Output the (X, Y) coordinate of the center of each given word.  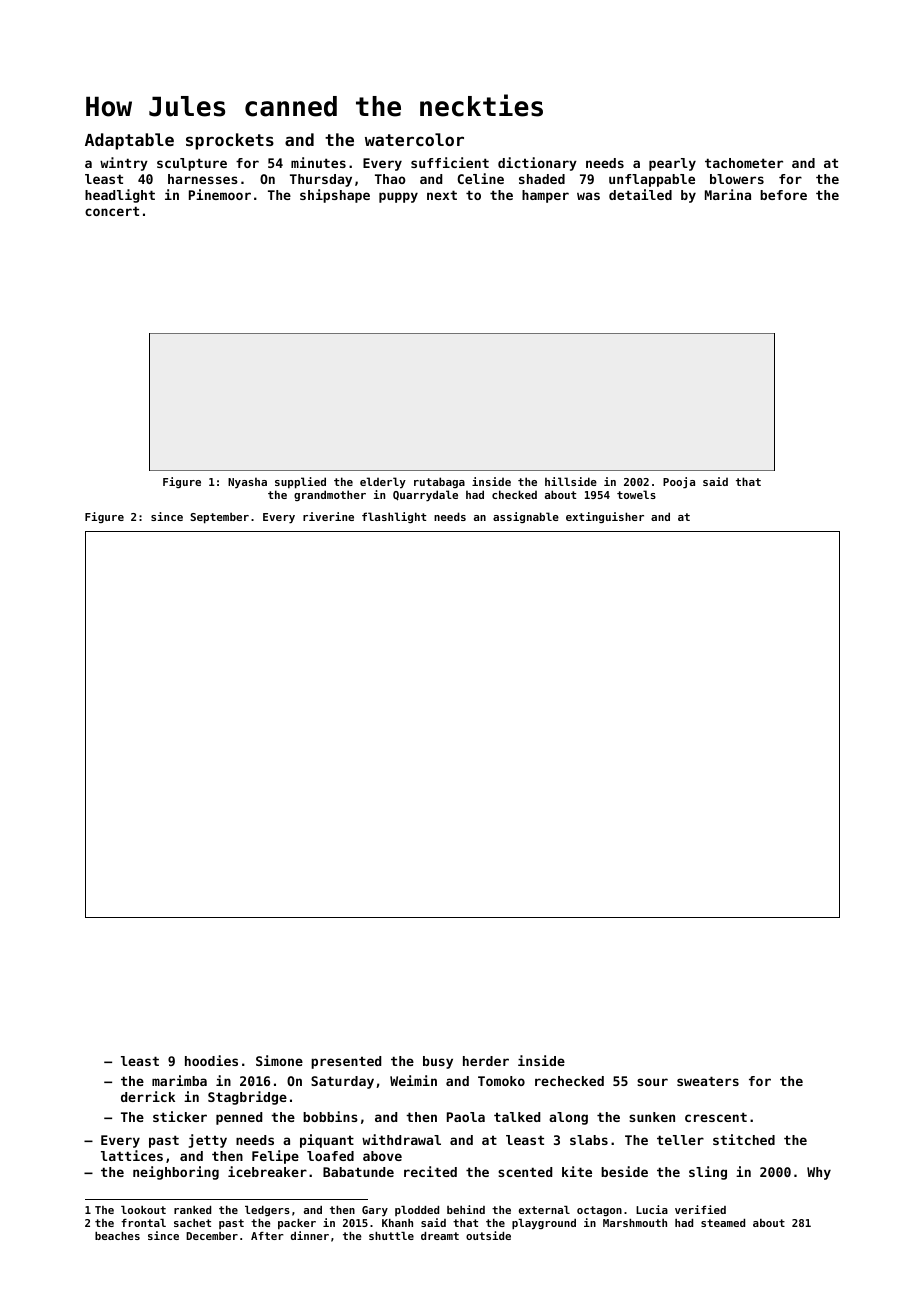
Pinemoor (220, 194)
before (783, 195)
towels (636, 494)
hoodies (211, 1060)
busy (438, 1062)
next (442, 195)
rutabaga (439, 482)
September (219, 518)
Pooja (679, 483)
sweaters (708, 1081)
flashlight (394, 517)
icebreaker (267, 1171)
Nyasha (247, 482)
